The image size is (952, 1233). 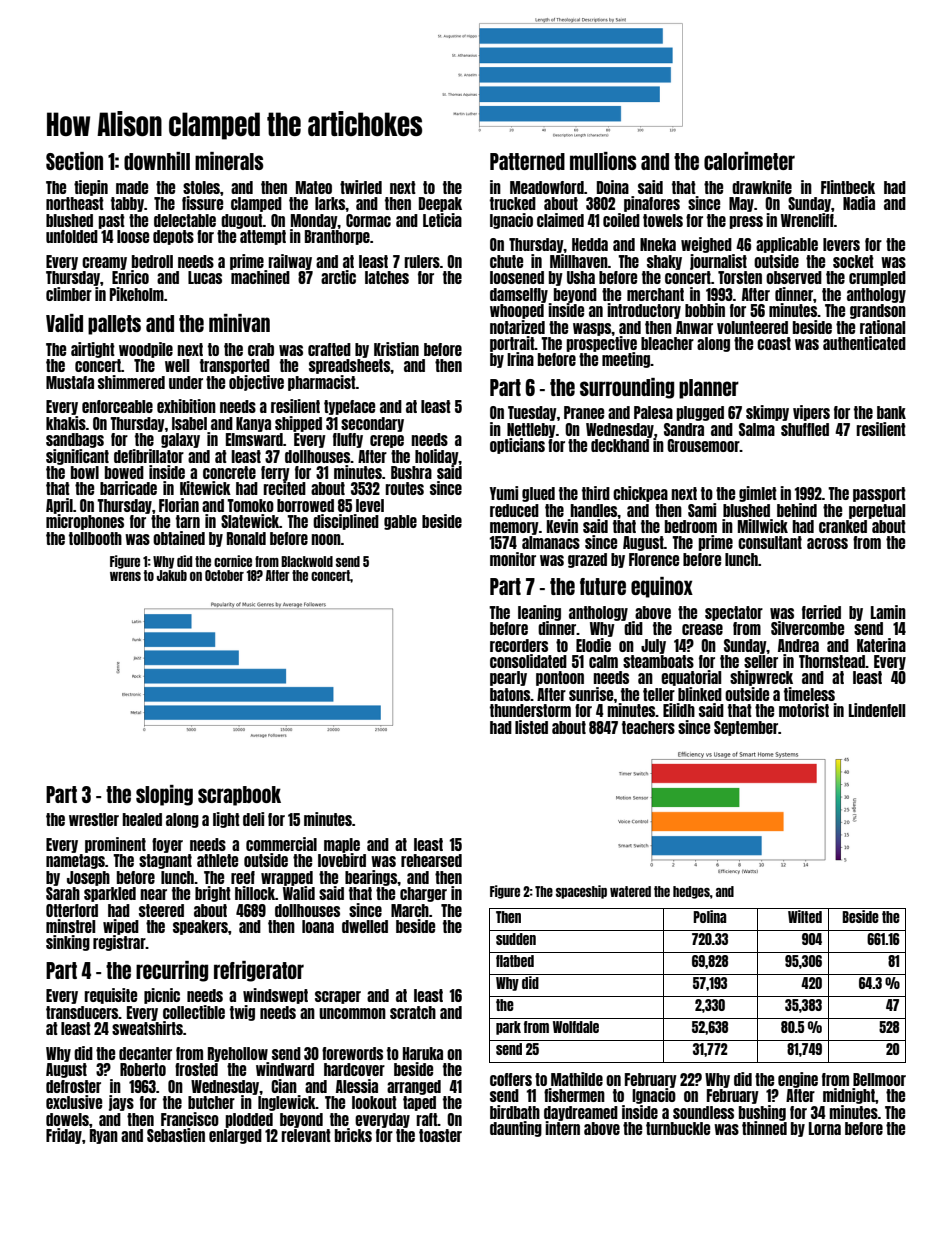 I want to click on wrens, so click(x=125, y=576).
